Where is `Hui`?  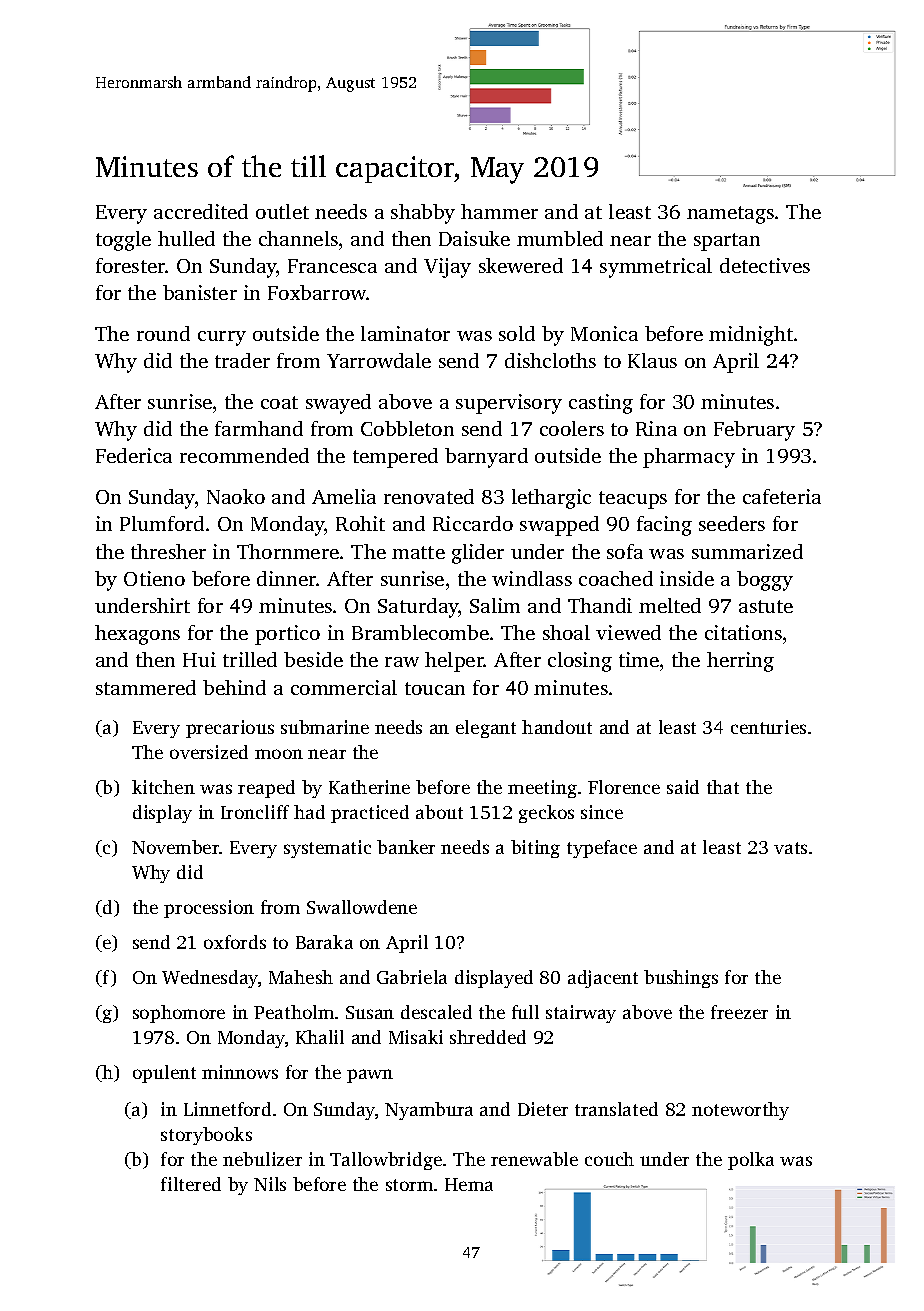
Hui is located at coordinates (199, 659).
